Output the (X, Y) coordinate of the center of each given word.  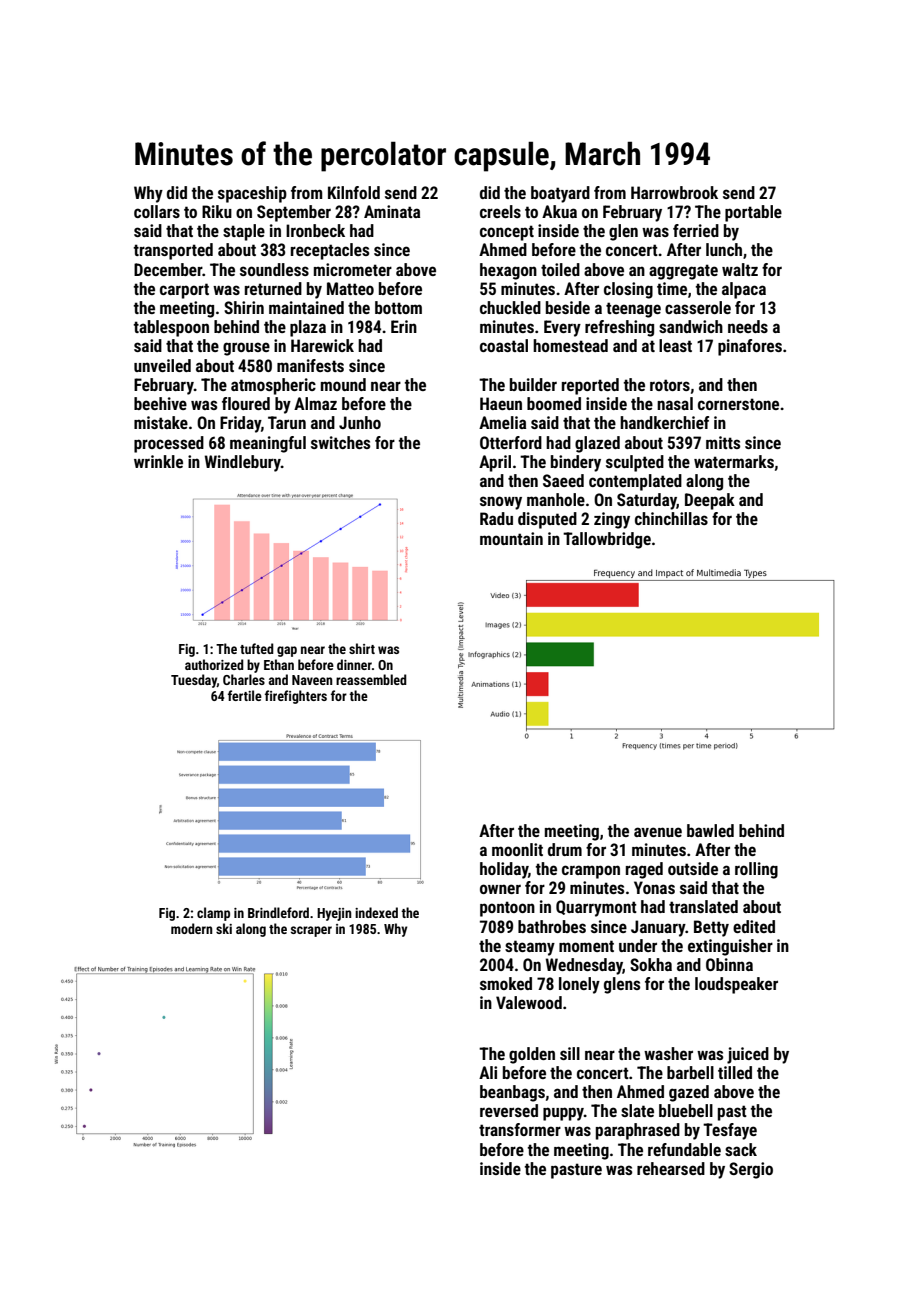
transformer (520, 1129)
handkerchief (664, 422)
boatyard (560, 194)
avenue (658, 832)
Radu (496, 518)
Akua (559, 211)
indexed (376, 912)
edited (754, 926)
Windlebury (243, 463)
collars (157, 211)
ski (224, 928)
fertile (245, 695)
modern (191, 928)
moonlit (517, 849)
